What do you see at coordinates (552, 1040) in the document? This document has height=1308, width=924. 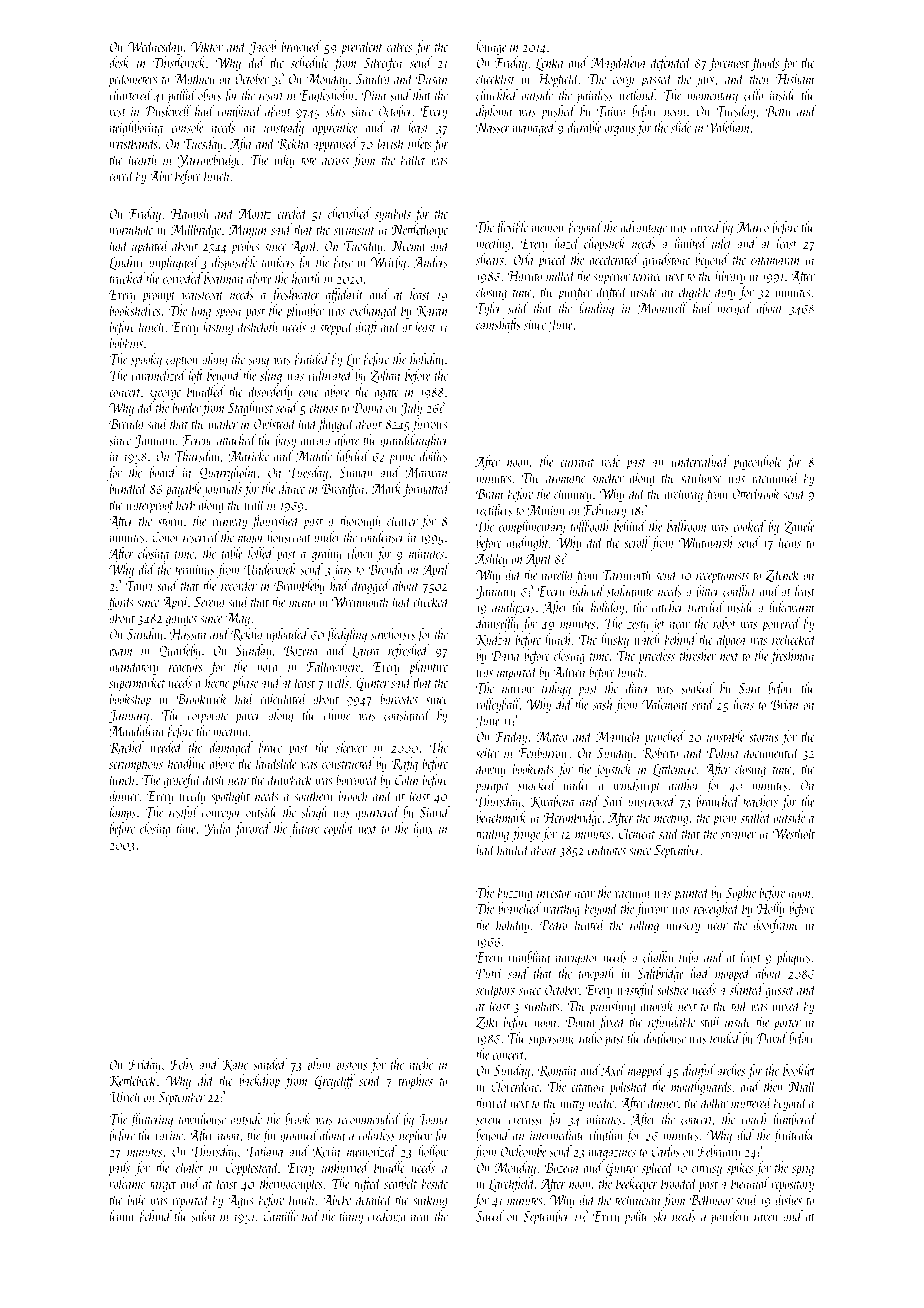 I see `supersonic` at bounding box center [552, 1040].
